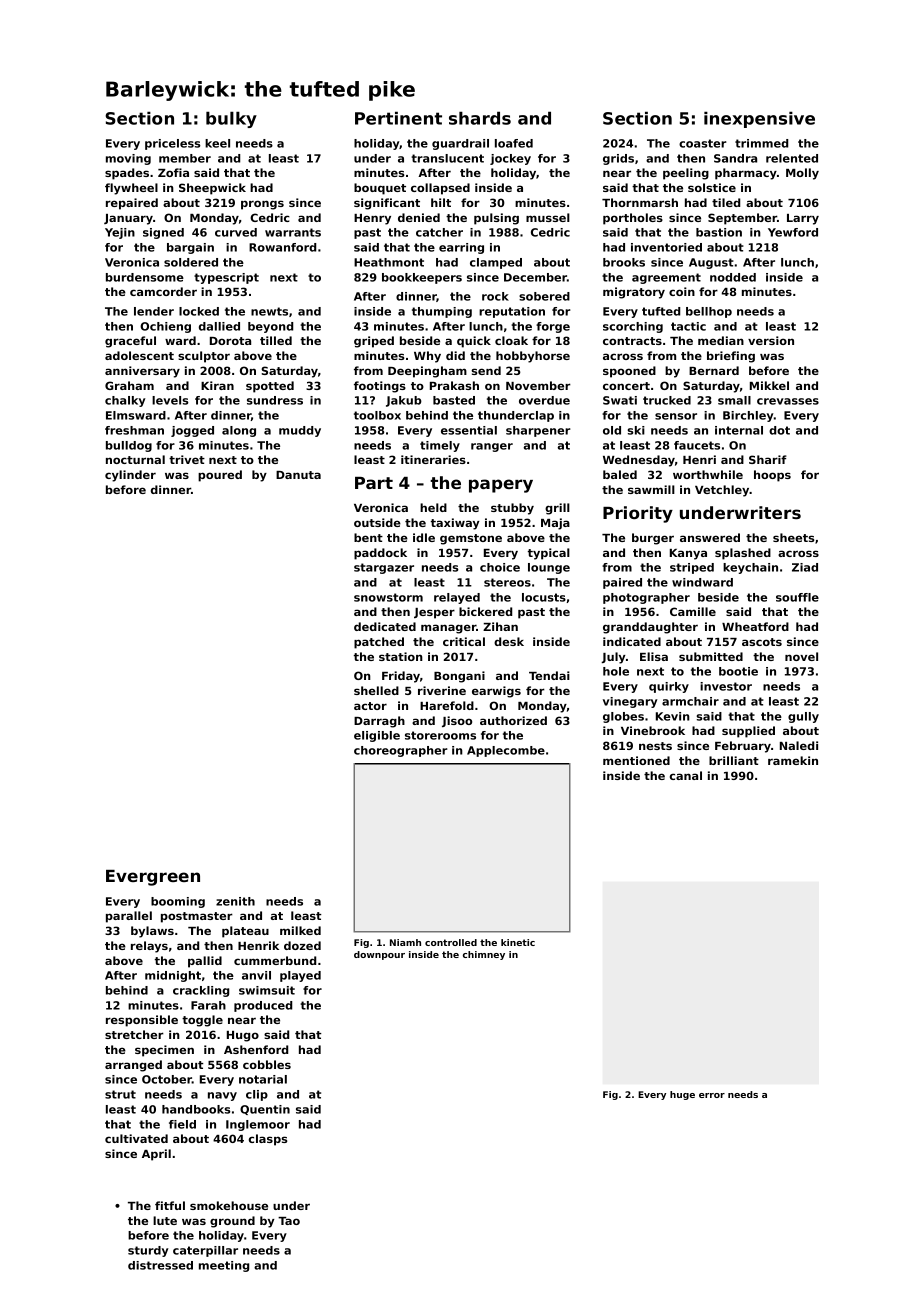 The width and height of the screenshot is (924, 1308). I want to click on grids, so click(618, 159).
